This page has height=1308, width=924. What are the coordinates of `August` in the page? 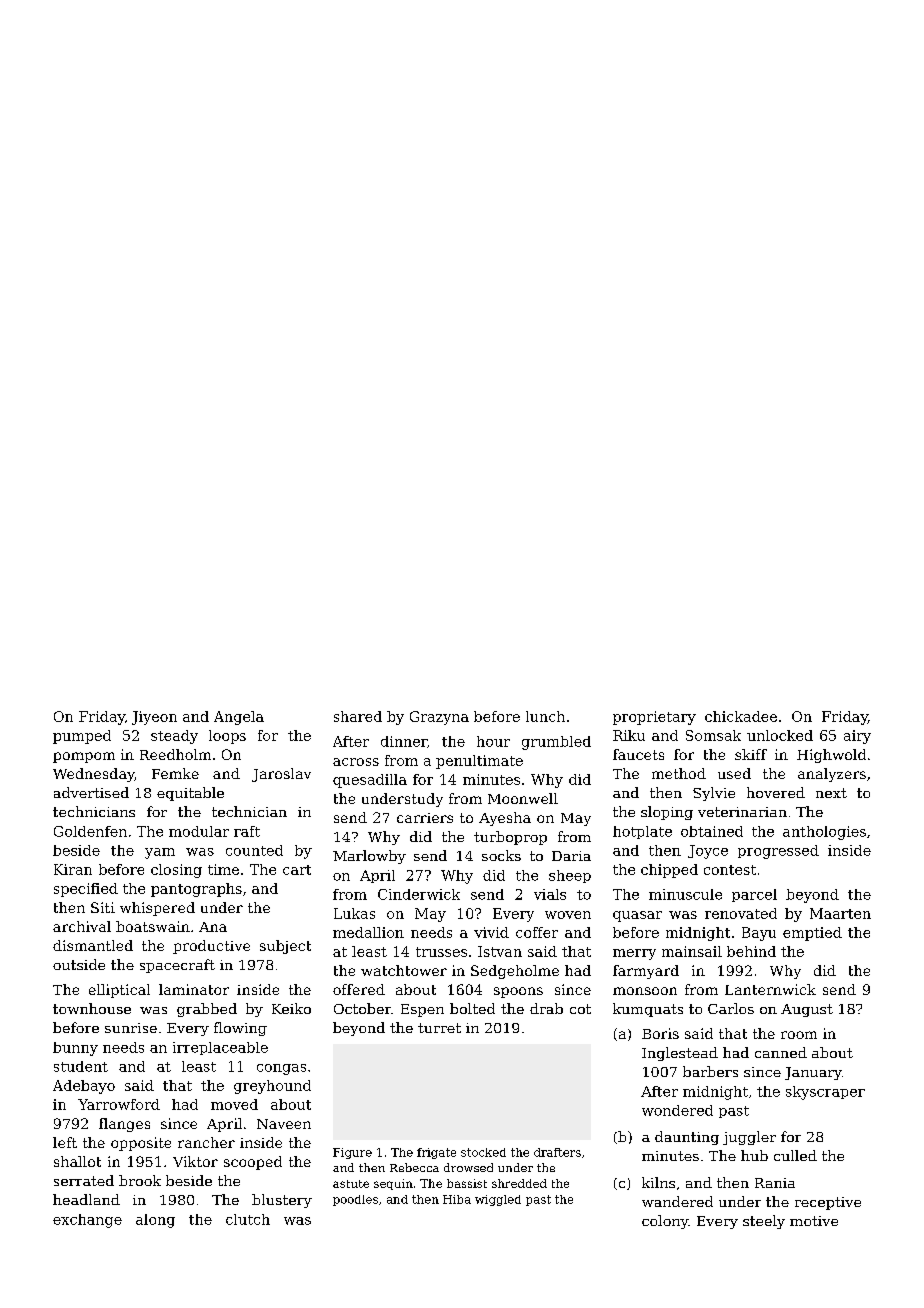 It's located at (807, 1010).
